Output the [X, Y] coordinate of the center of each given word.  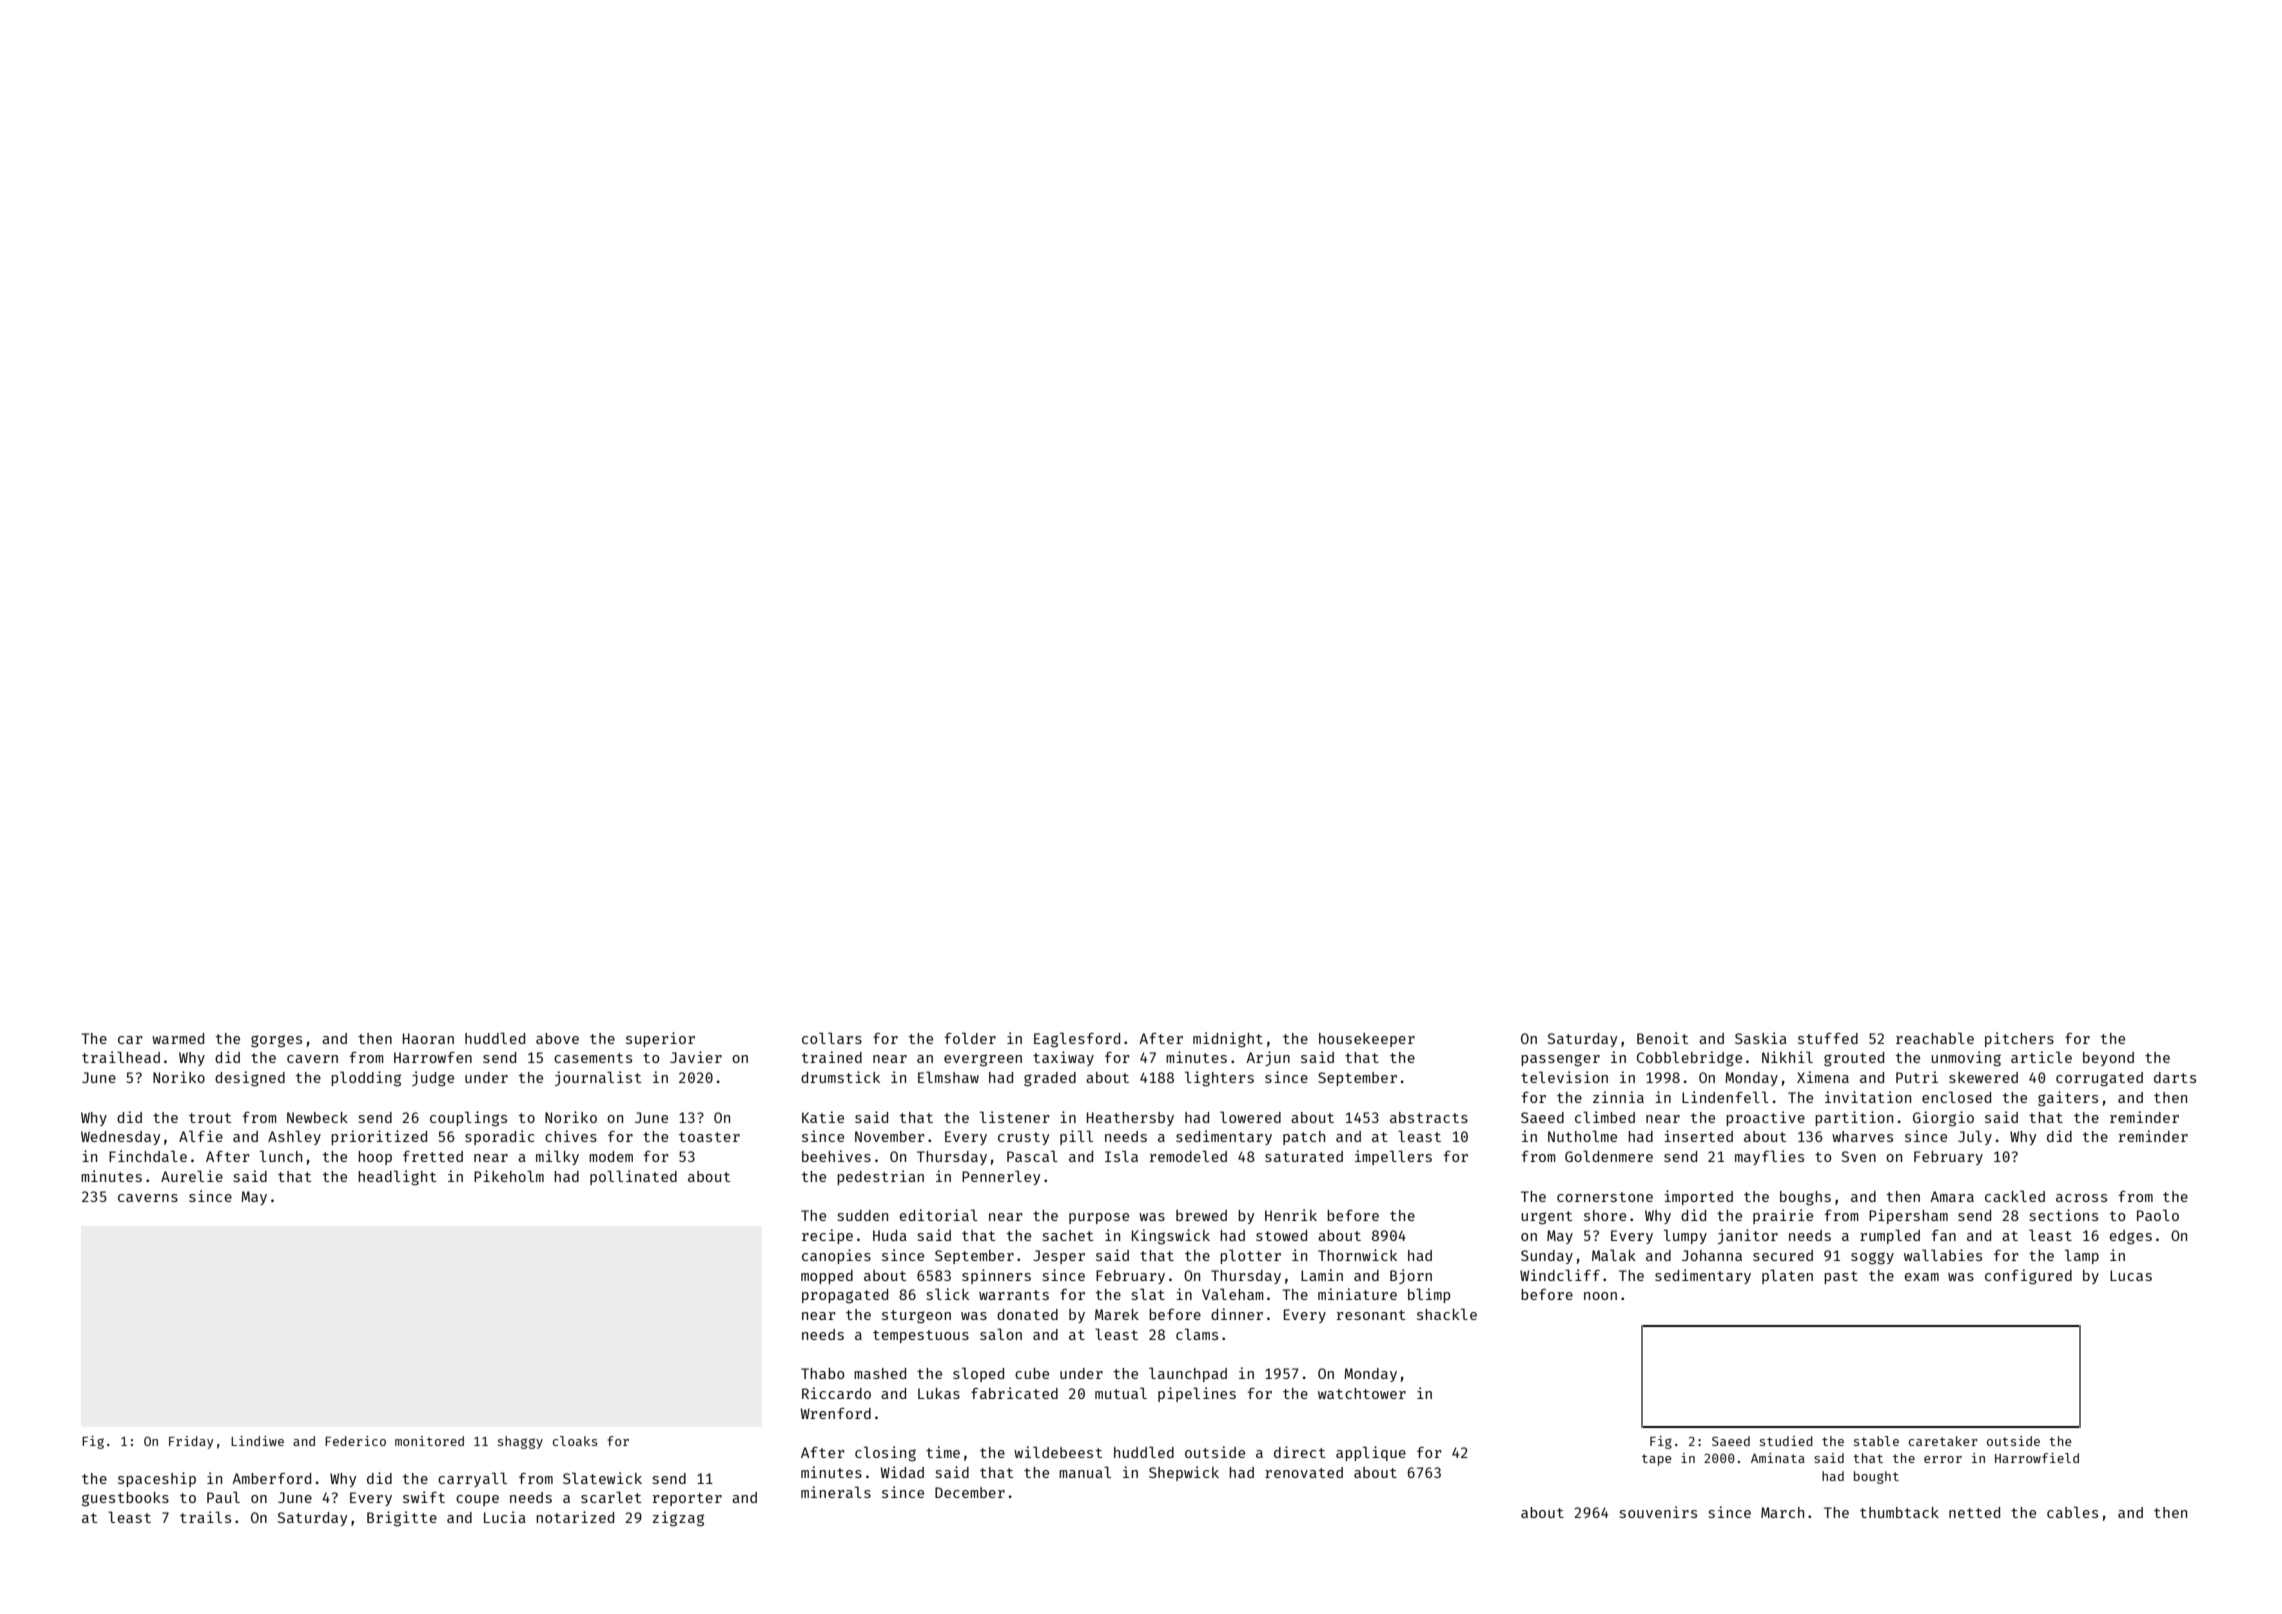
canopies [836, 1256]
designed [250, 1079]
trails [205, 1517]
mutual [1121, 1393]
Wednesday [120, 1138]
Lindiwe [257, 1441]
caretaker [1943, 1441]
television [1564, 1077]
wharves [1862, 1136]
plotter [1250, 1256]
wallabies [1943, 1255]
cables [2072, 1512]
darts [2175, 1077]
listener [1015, 1117]
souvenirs [1658, 1512]
